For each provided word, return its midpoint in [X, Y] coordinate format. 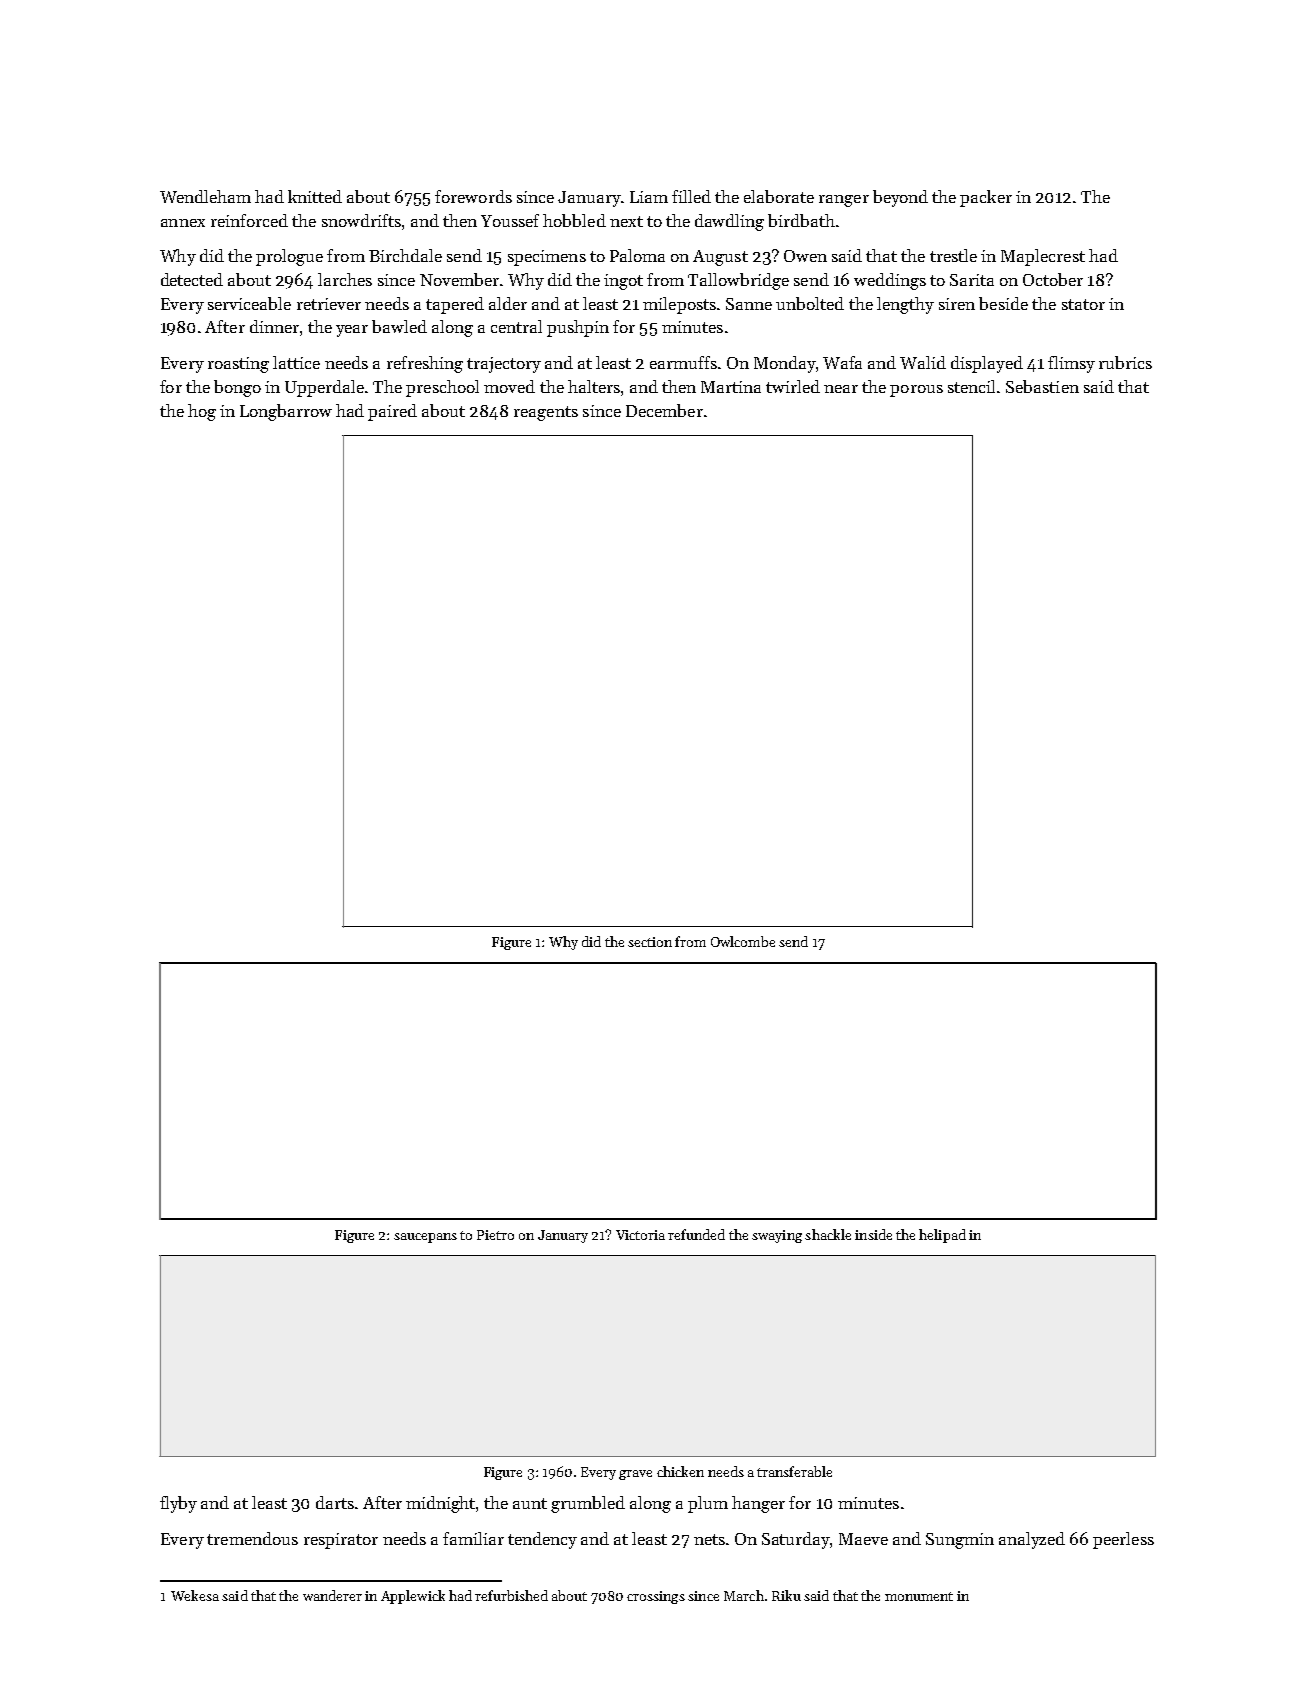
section [650, 942]
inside [873, 1234]
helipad [942, 1236]
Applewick [413, 1597]
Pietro [495, 1235]
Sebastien [1042, 386]
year [352, 331]
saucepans [425, 1238]
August [720, 258]
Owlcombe [743, 941]
